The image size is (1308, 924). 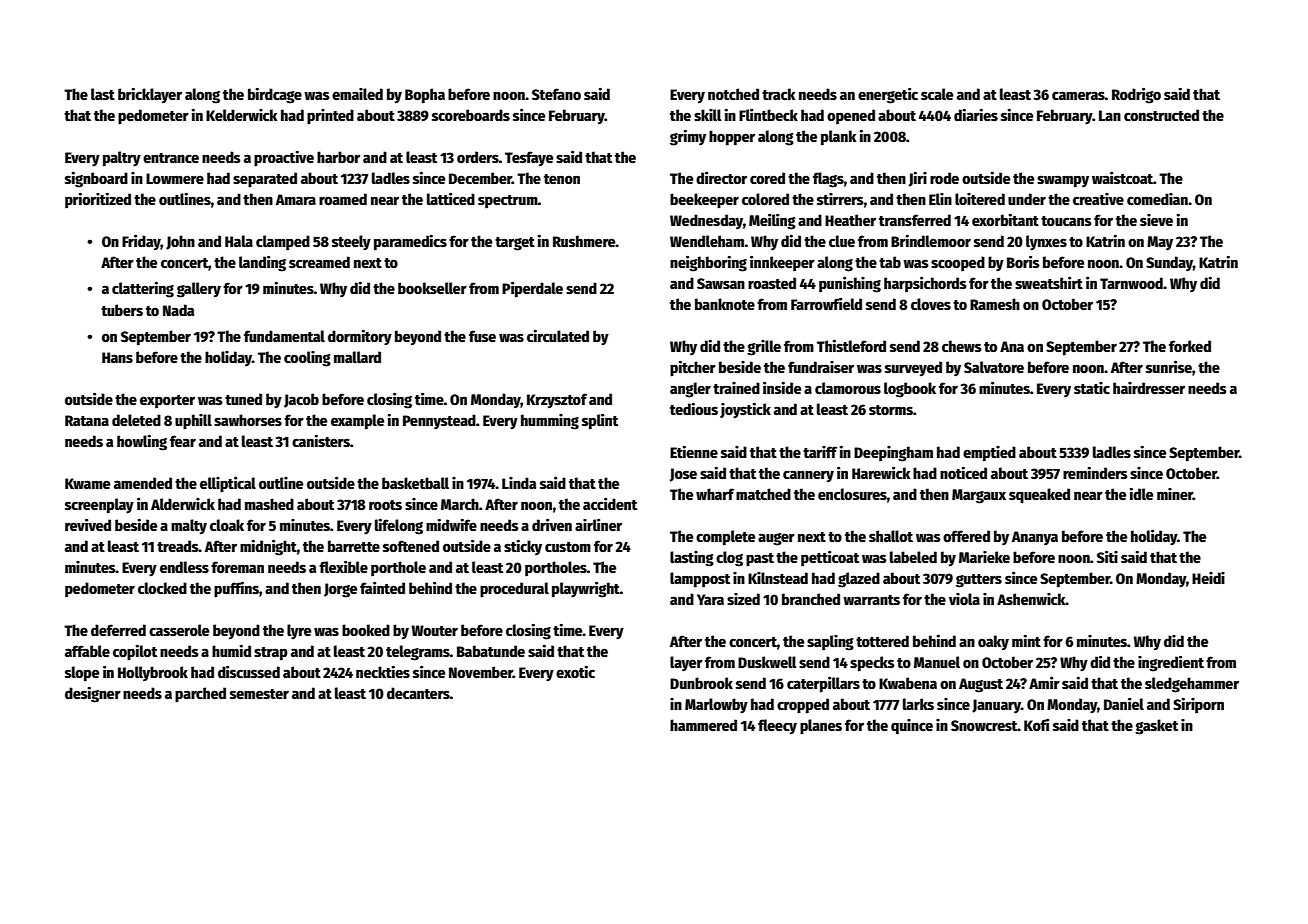 What do you see at coordinates (703, 725) in the page?
I see `hammered` at bounding box center [703, 725].
